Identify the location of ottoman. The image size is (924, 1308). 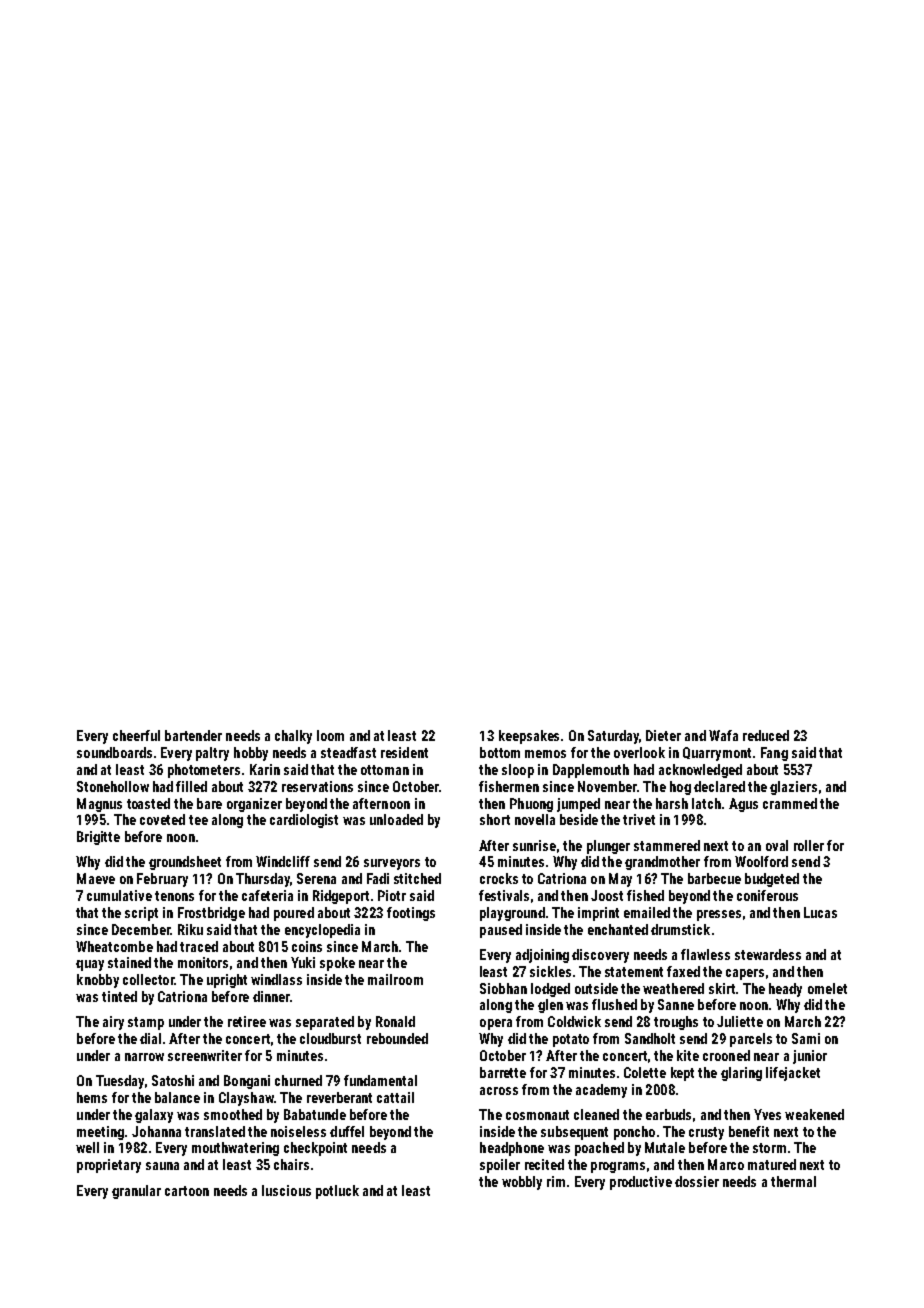
(385, 770).
